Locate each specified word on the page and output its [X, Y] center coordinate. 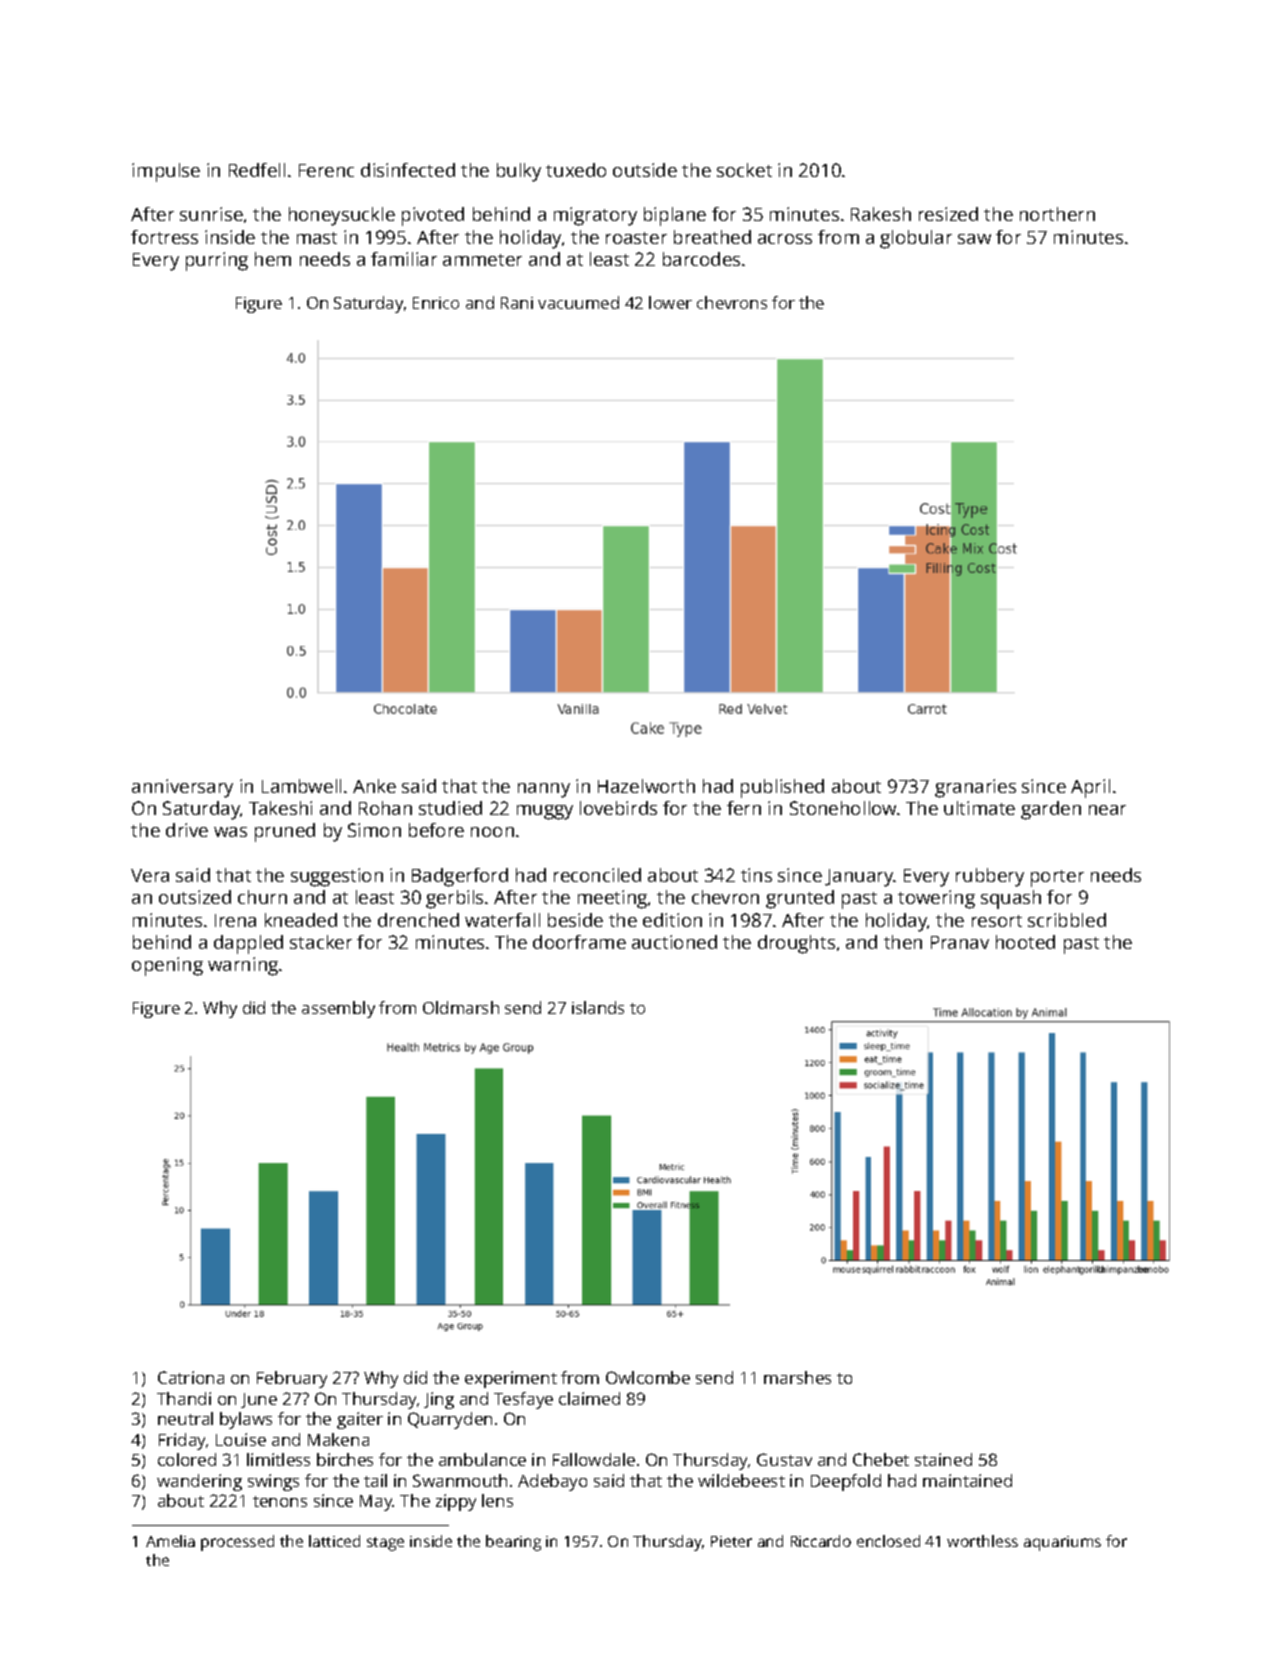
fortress [164, 237]
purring [217, 261]
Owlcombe [648, 1377]
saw [974, 239]
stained [943, 1459]
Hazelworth [646, 786]
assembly [338, 1009]
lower [670, 302]
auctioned [674, 942]
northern [1057, 214]
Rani [517, 303]
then [903, 942]
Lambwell [301, 786]
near [1107, 810]
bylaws [246, 1420]
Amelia [170, 1541]
